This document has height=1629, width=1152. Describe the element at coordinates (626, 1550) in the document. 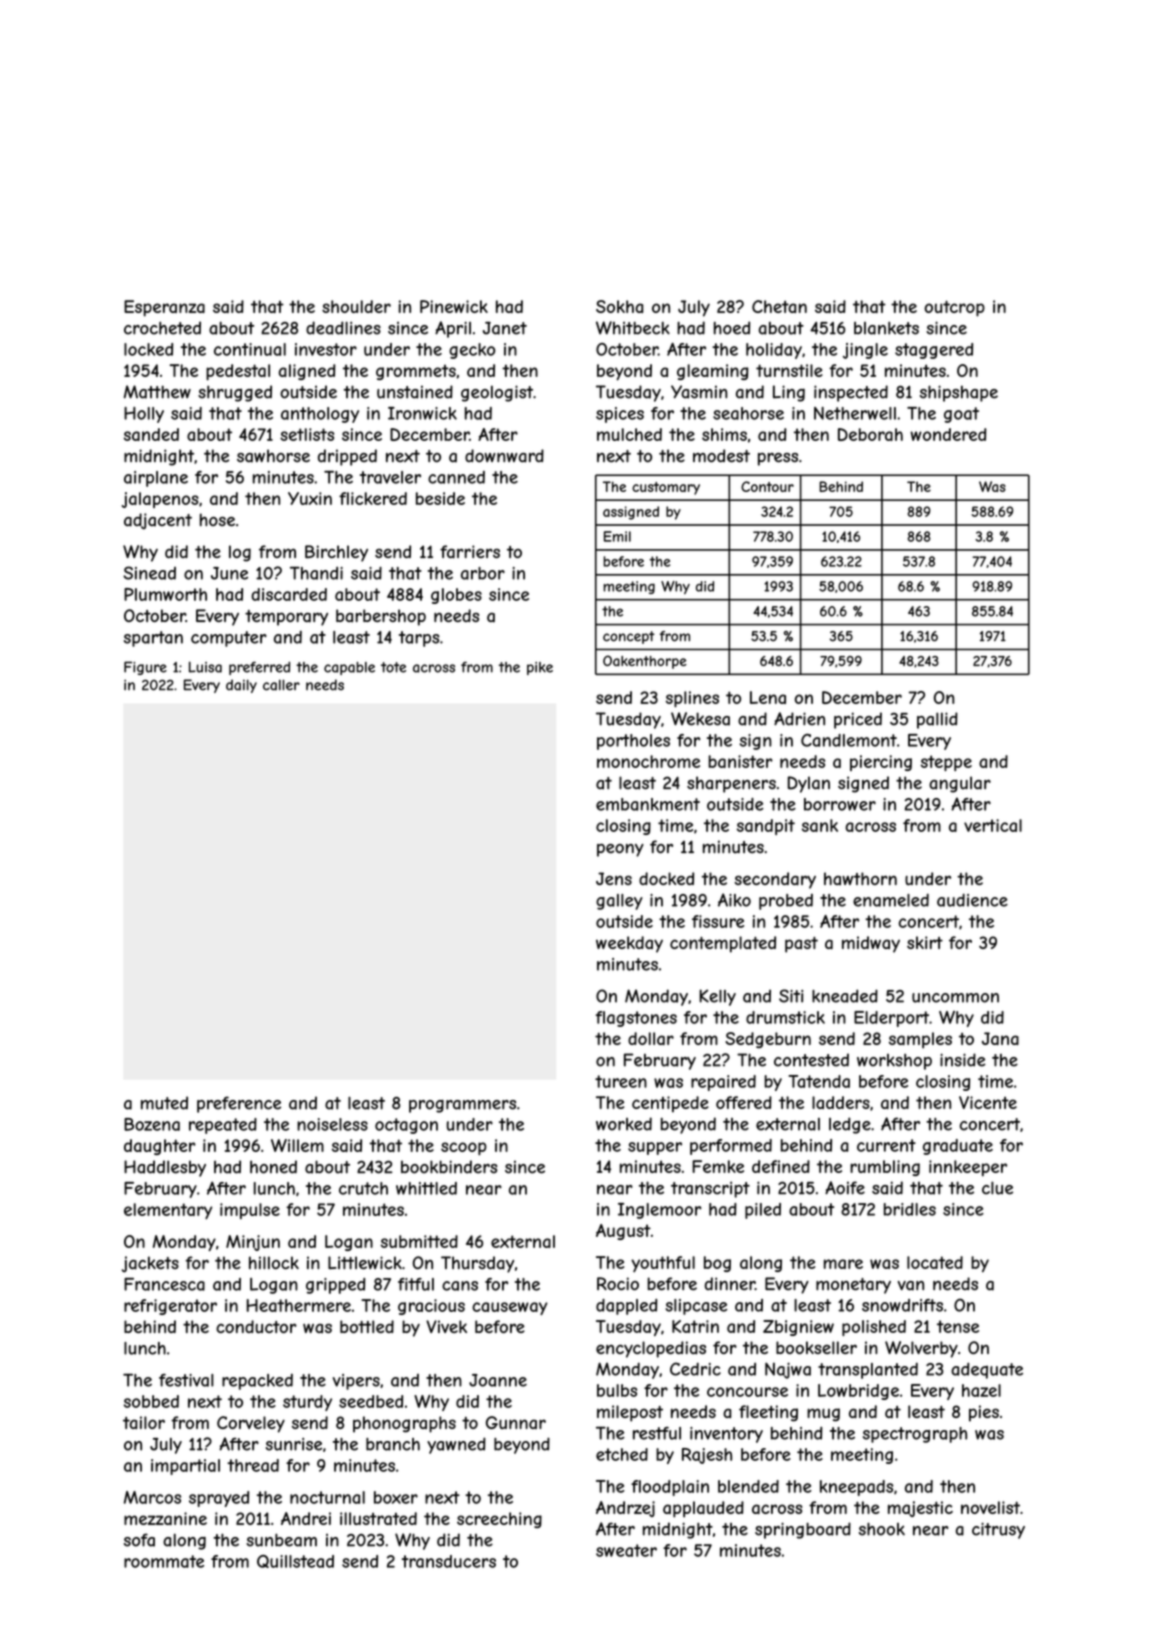

I see `sweater` at that location.
